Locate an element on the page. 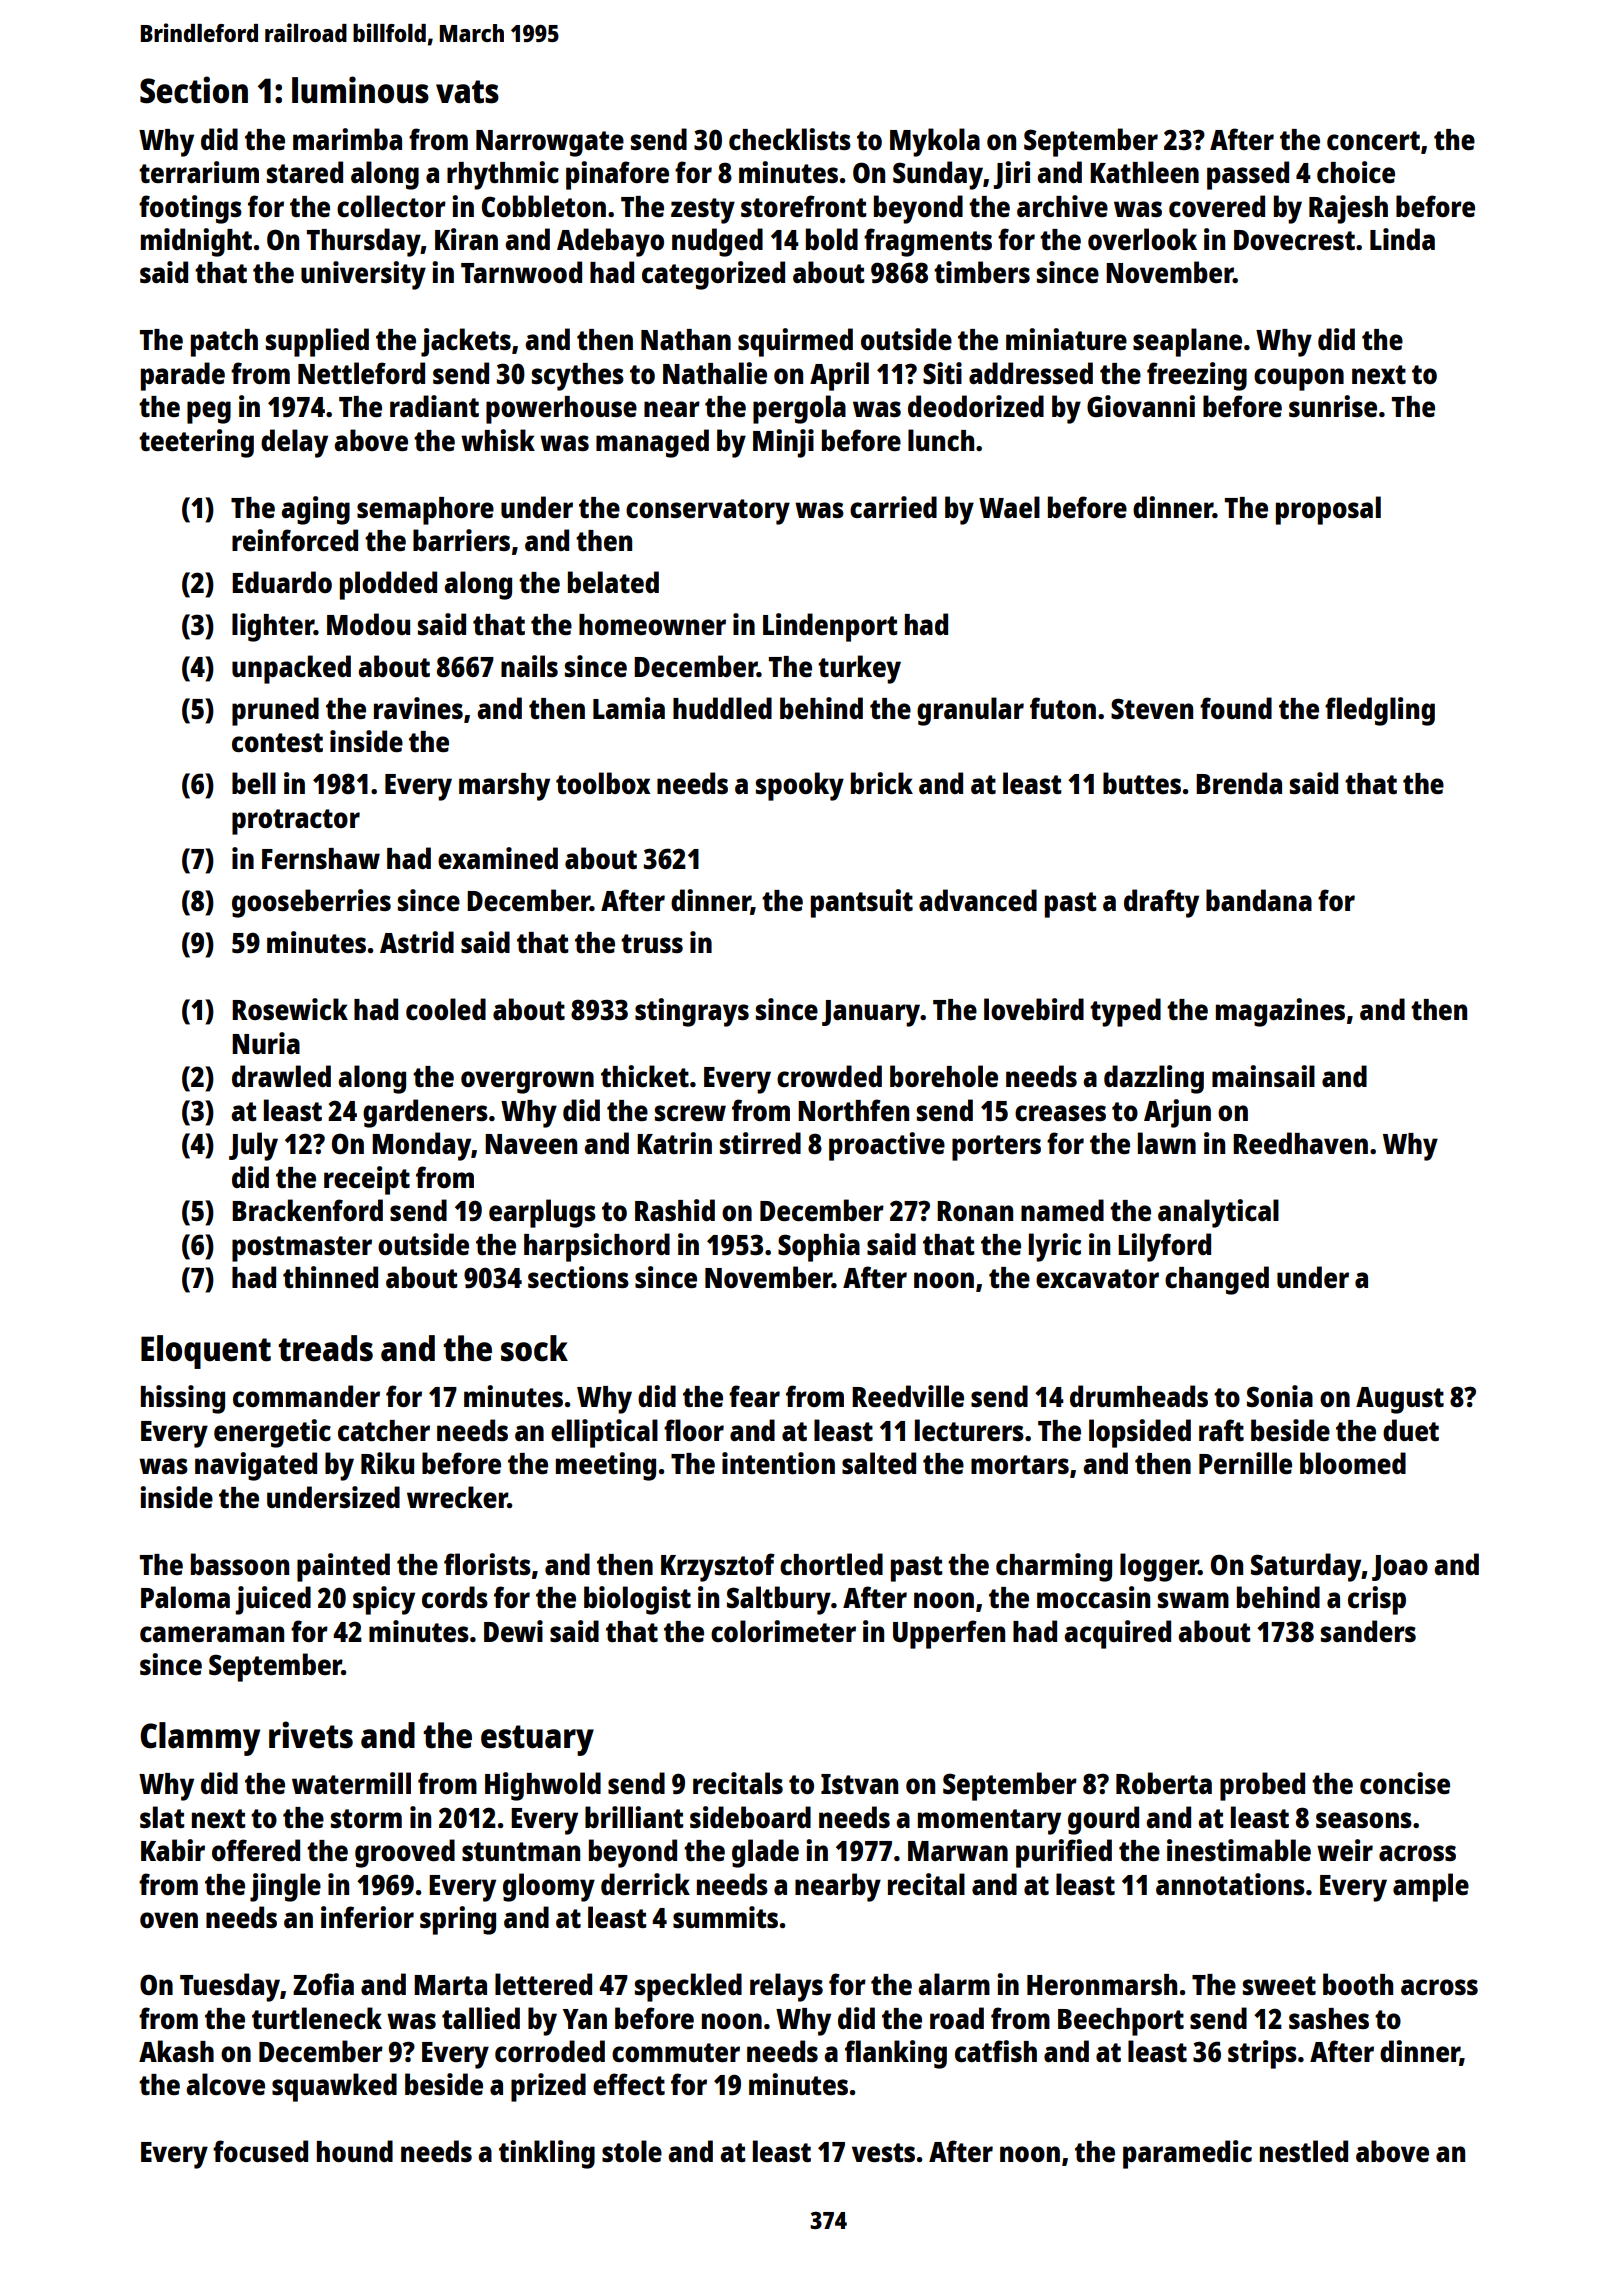 This page has height=2292, width=1620. stuntman is located at coordinates (521, 1851).
